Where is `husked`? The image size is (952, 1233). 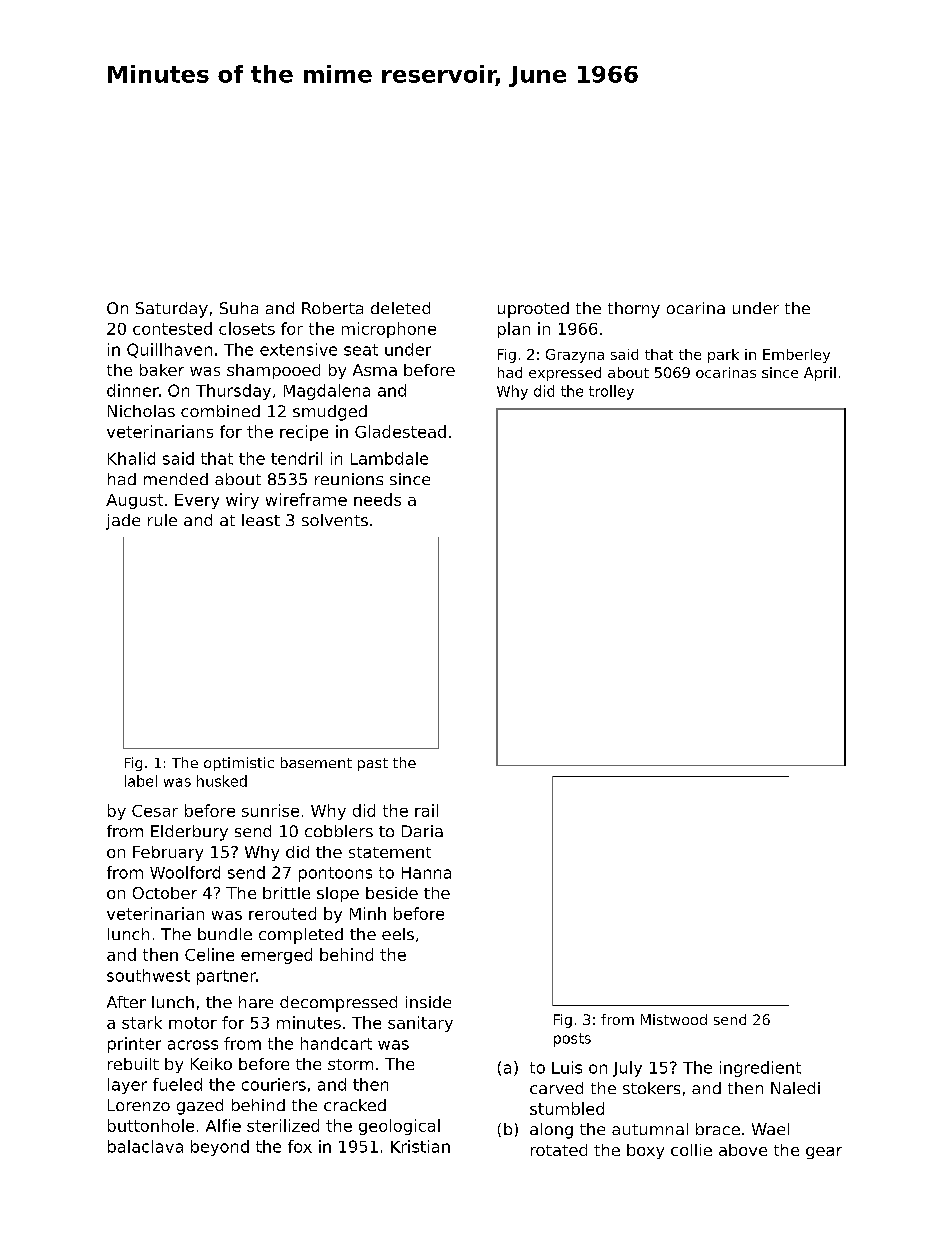 husked is located at coordinates (222, 781).
